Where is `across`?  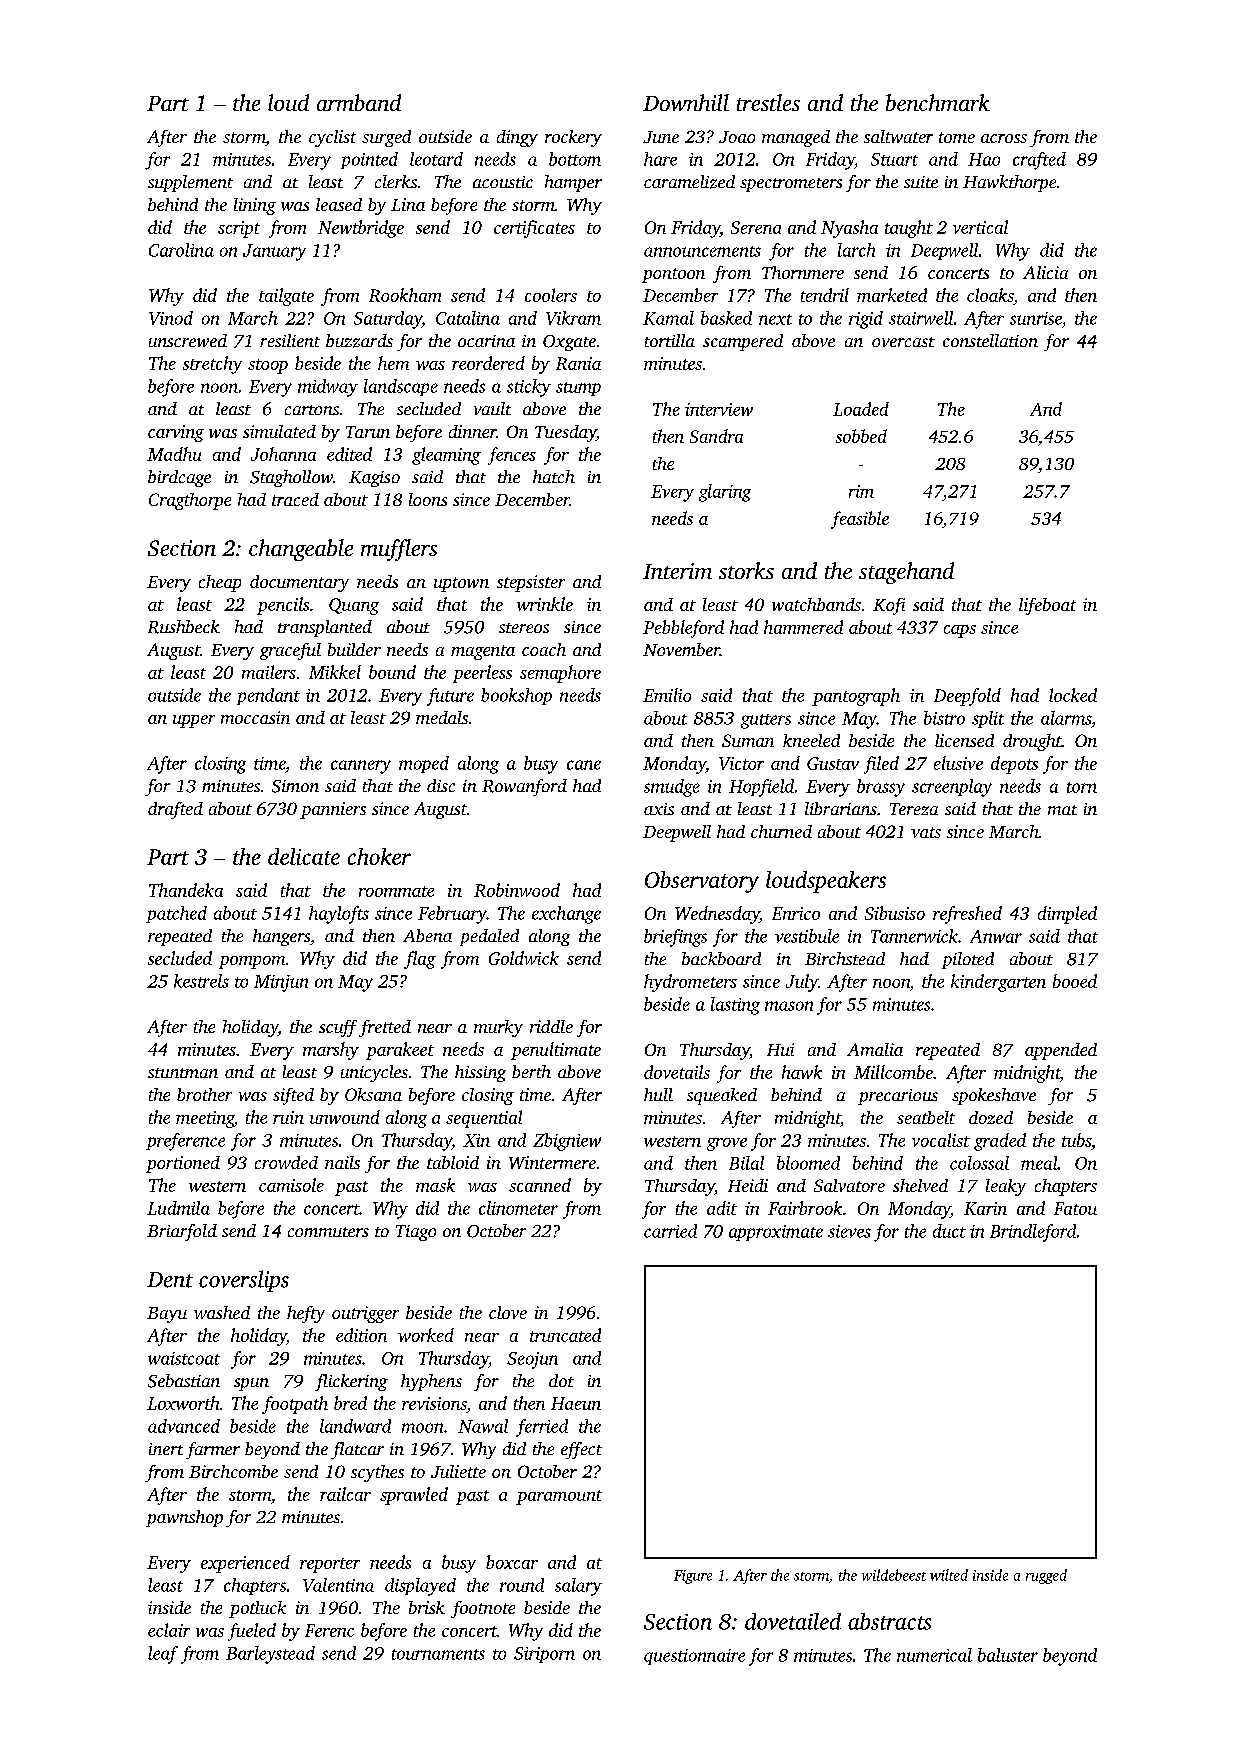
across is located at coordinates (1004, 138).
